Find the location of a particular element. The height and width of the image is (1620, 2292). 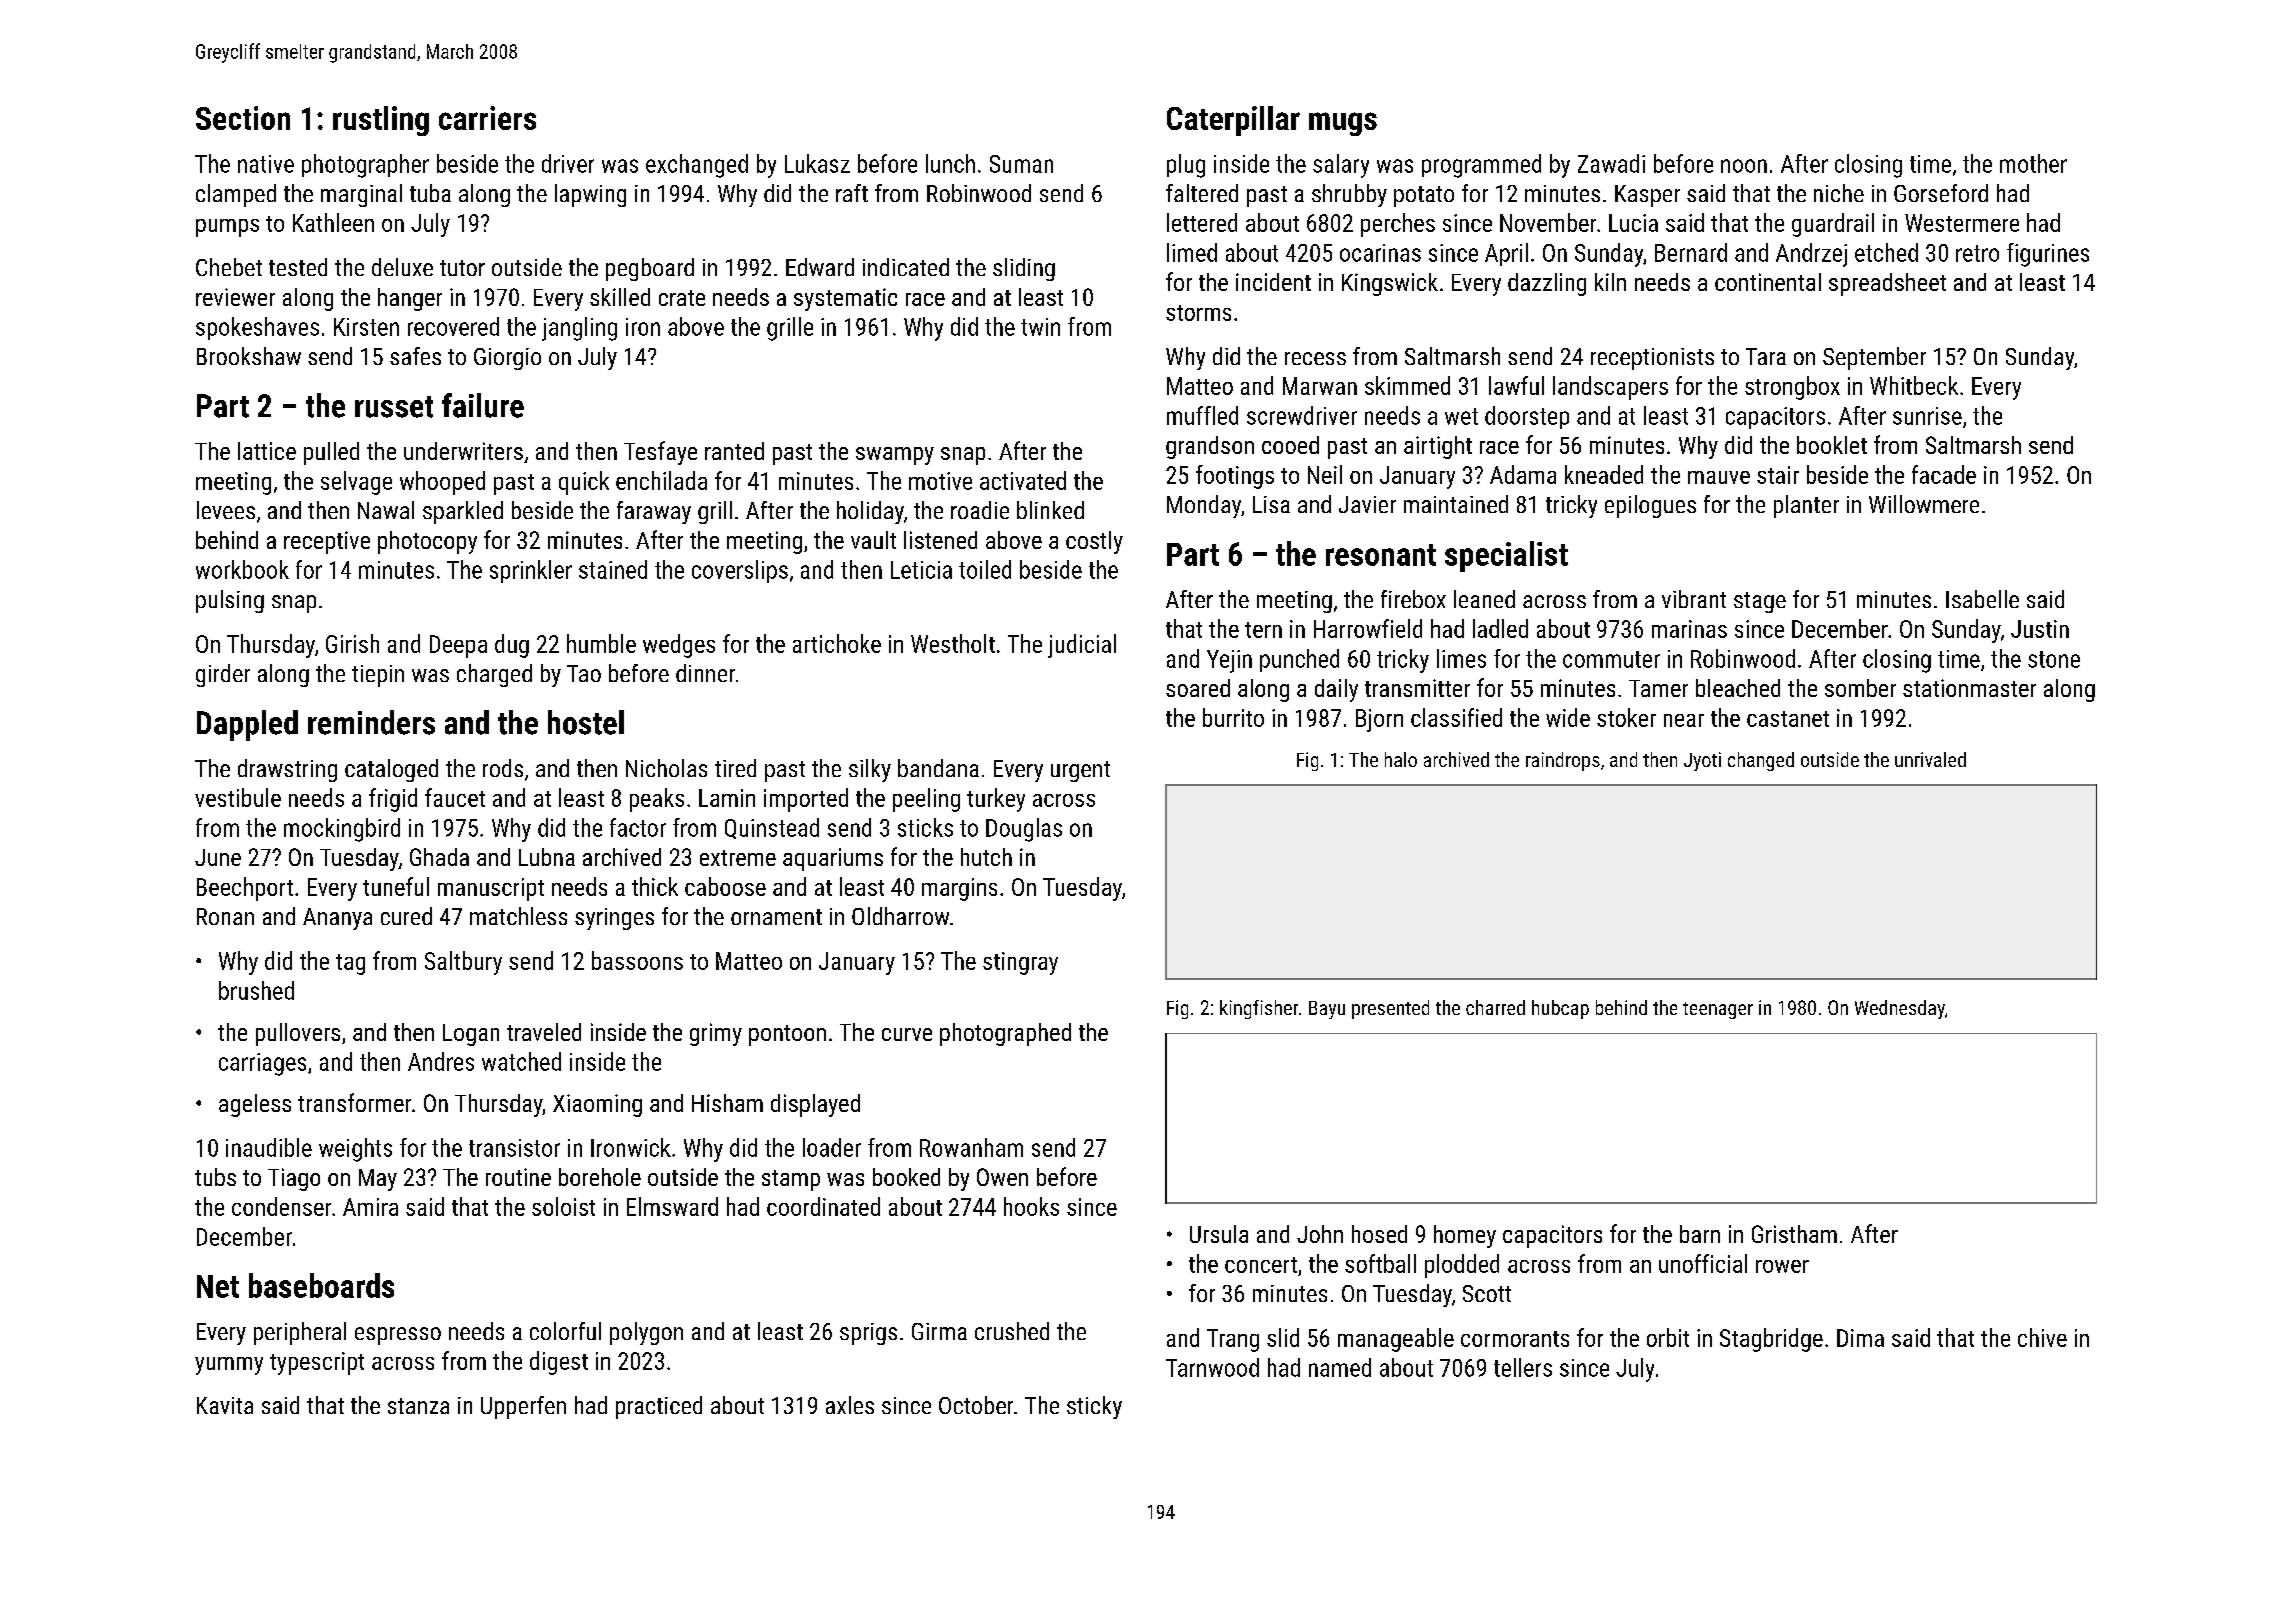

levees is located at coordinates (226, 510).
